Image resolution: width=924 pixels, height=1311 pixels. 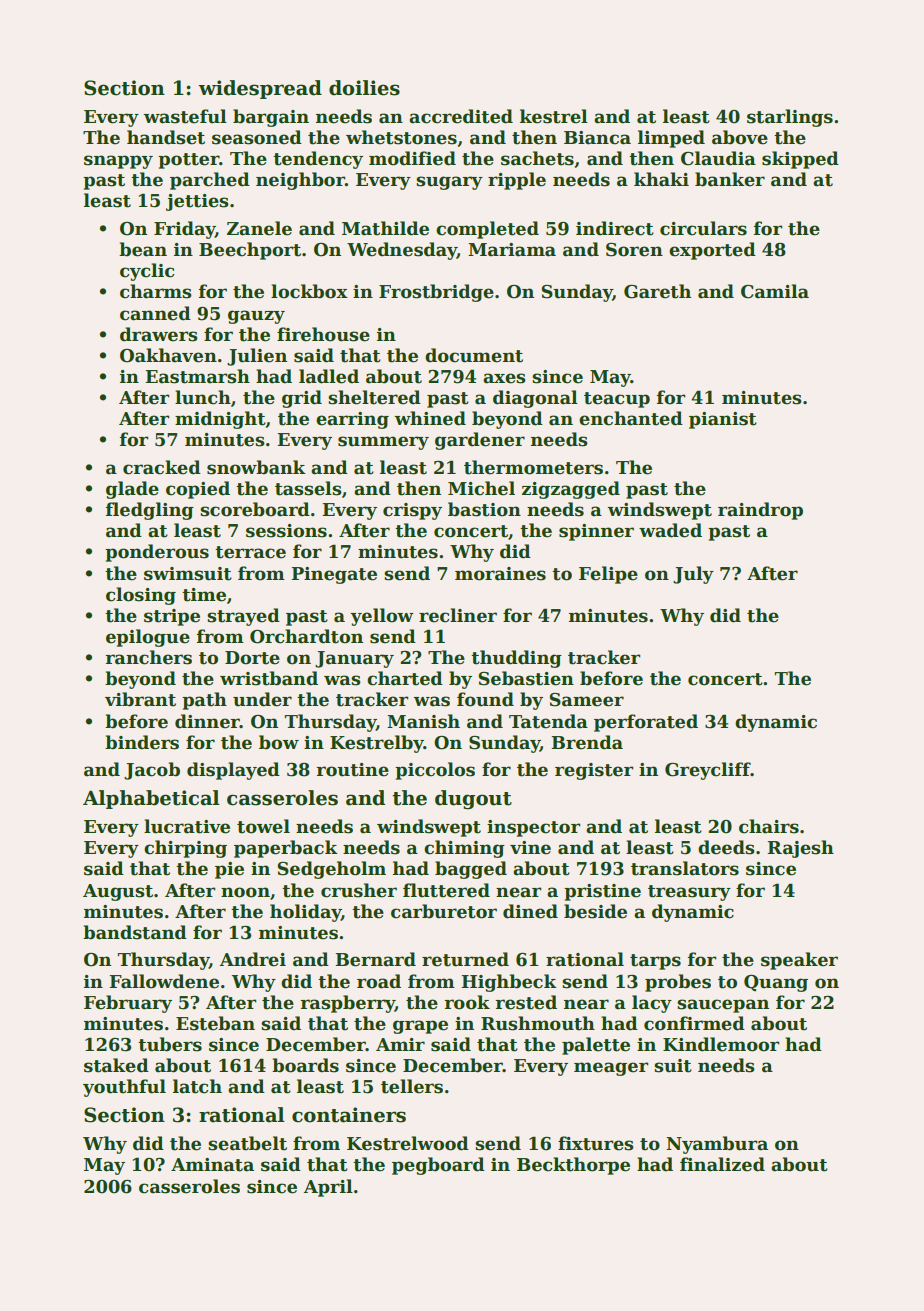 I want to click on doilies, so click(x=364, y=88).
